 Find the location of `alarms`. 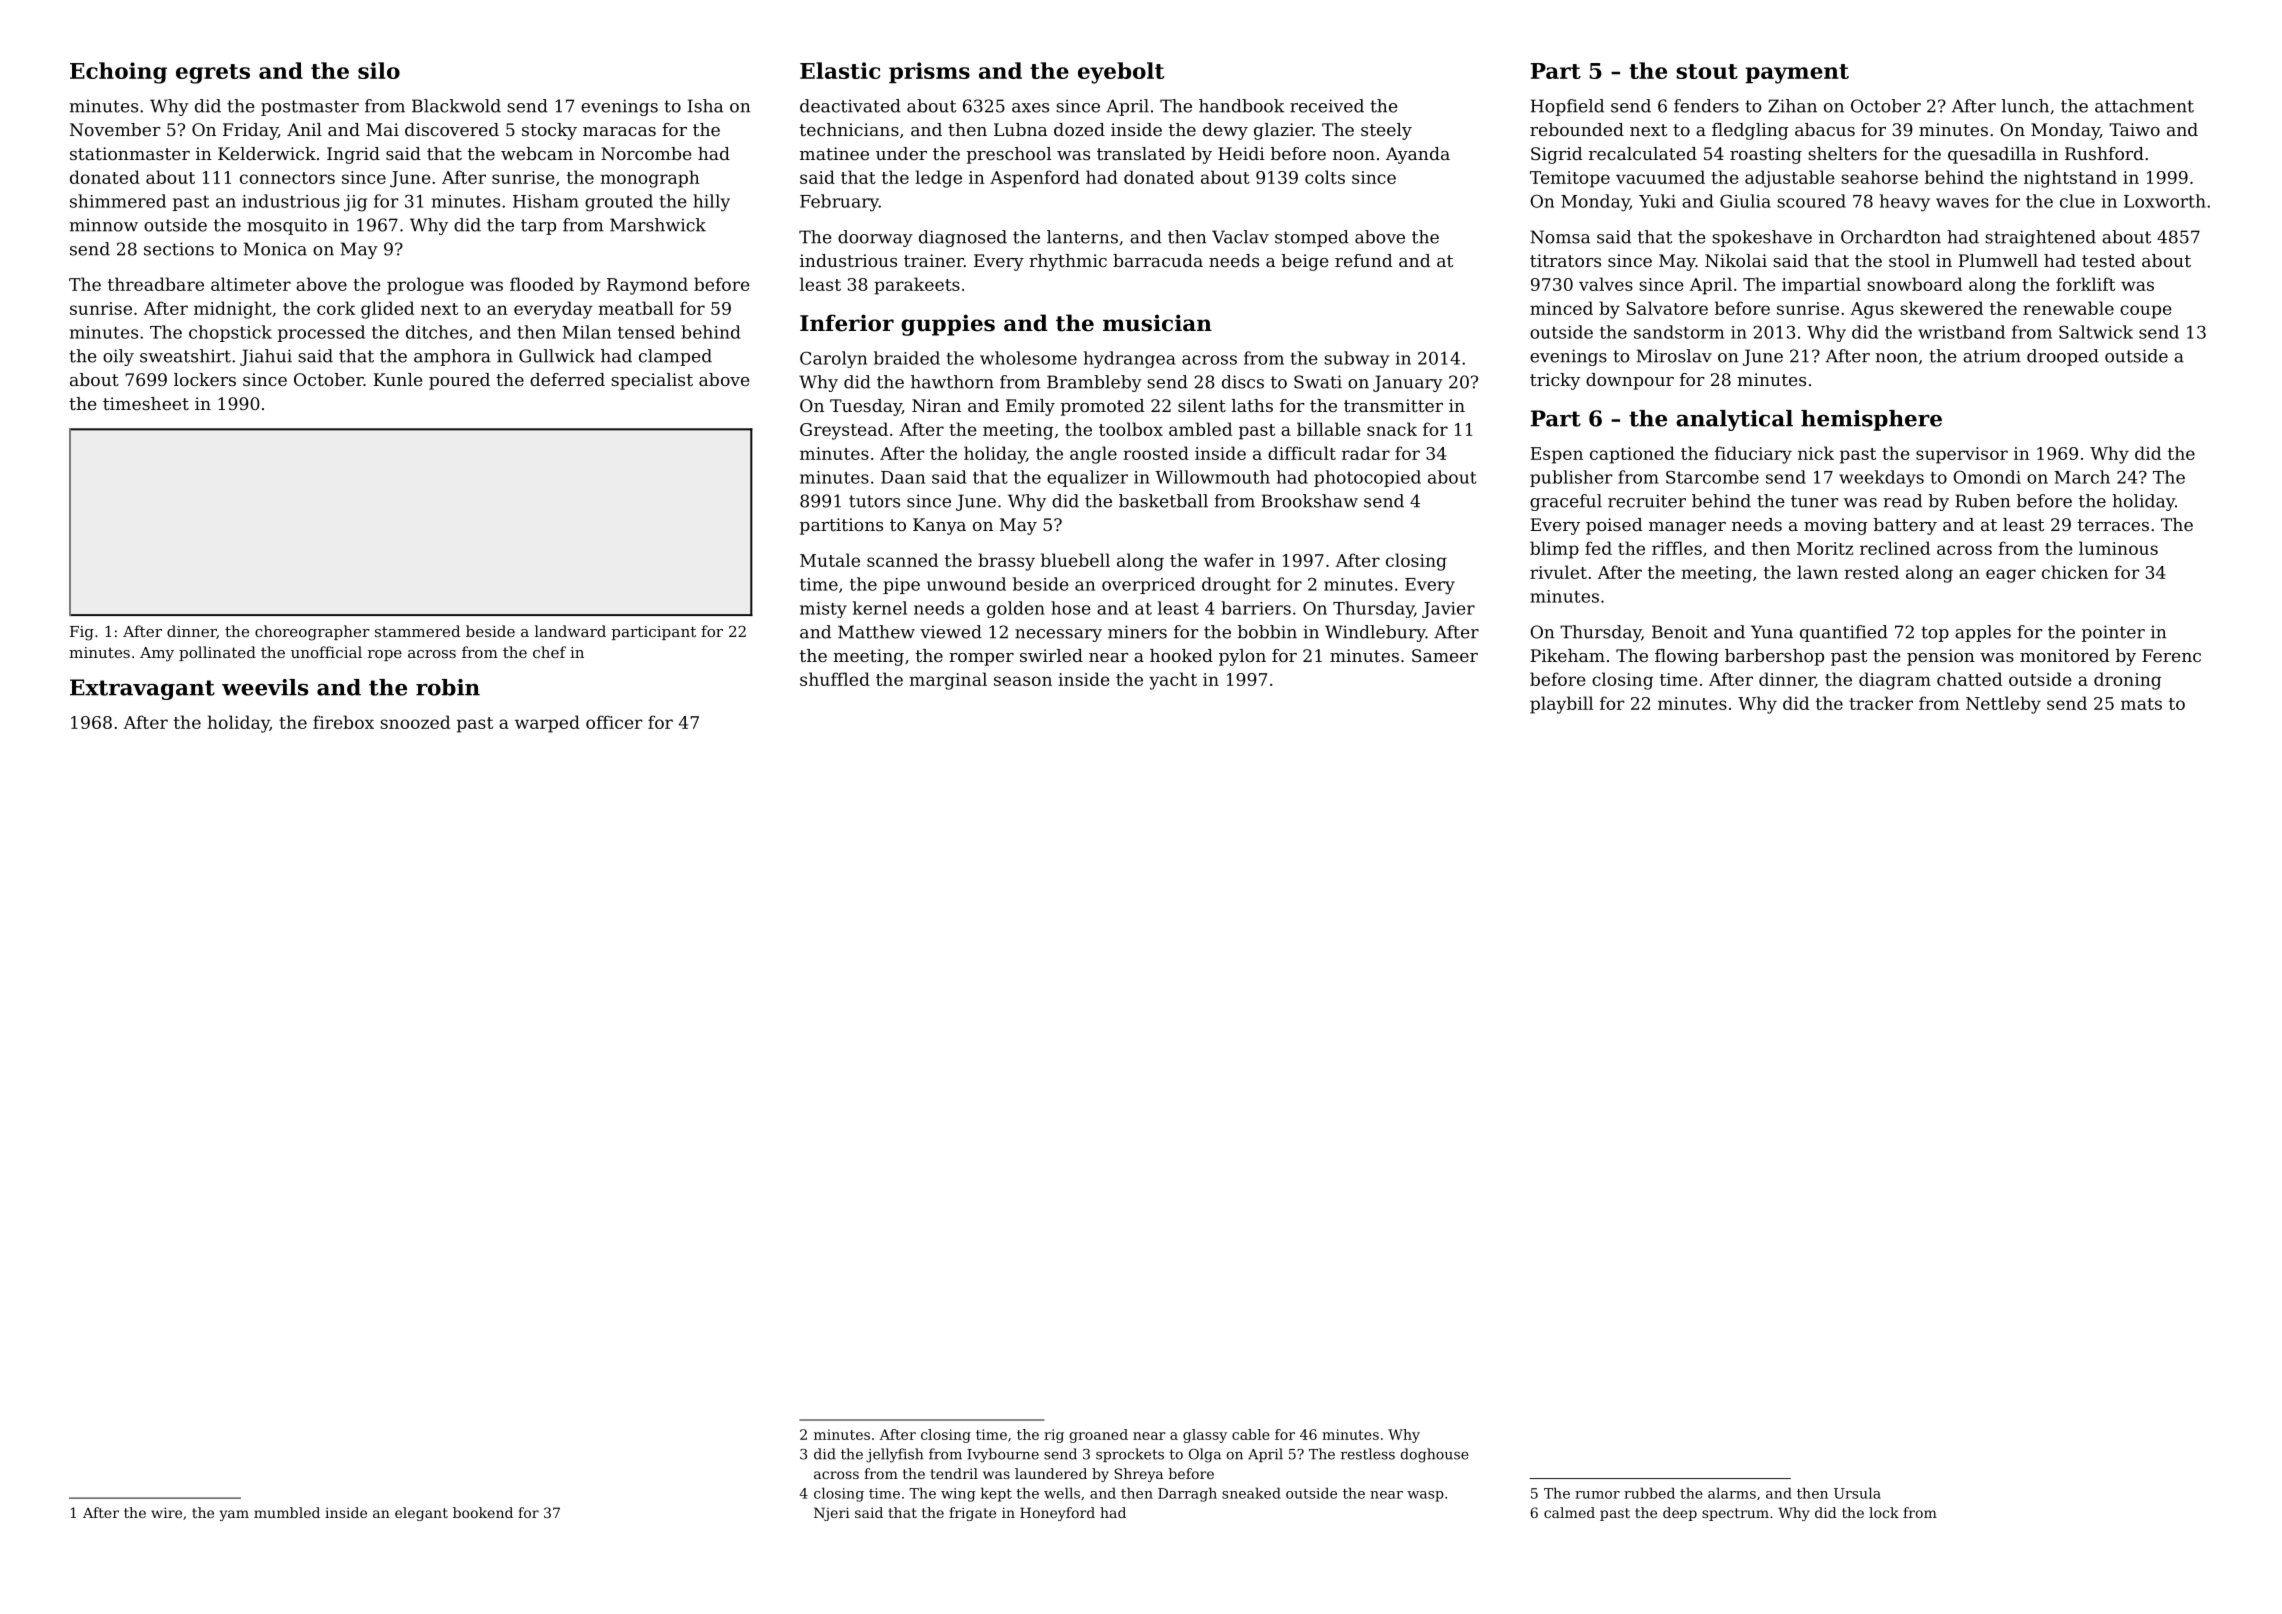

alarms is located at coordinates (1732, 1493).
